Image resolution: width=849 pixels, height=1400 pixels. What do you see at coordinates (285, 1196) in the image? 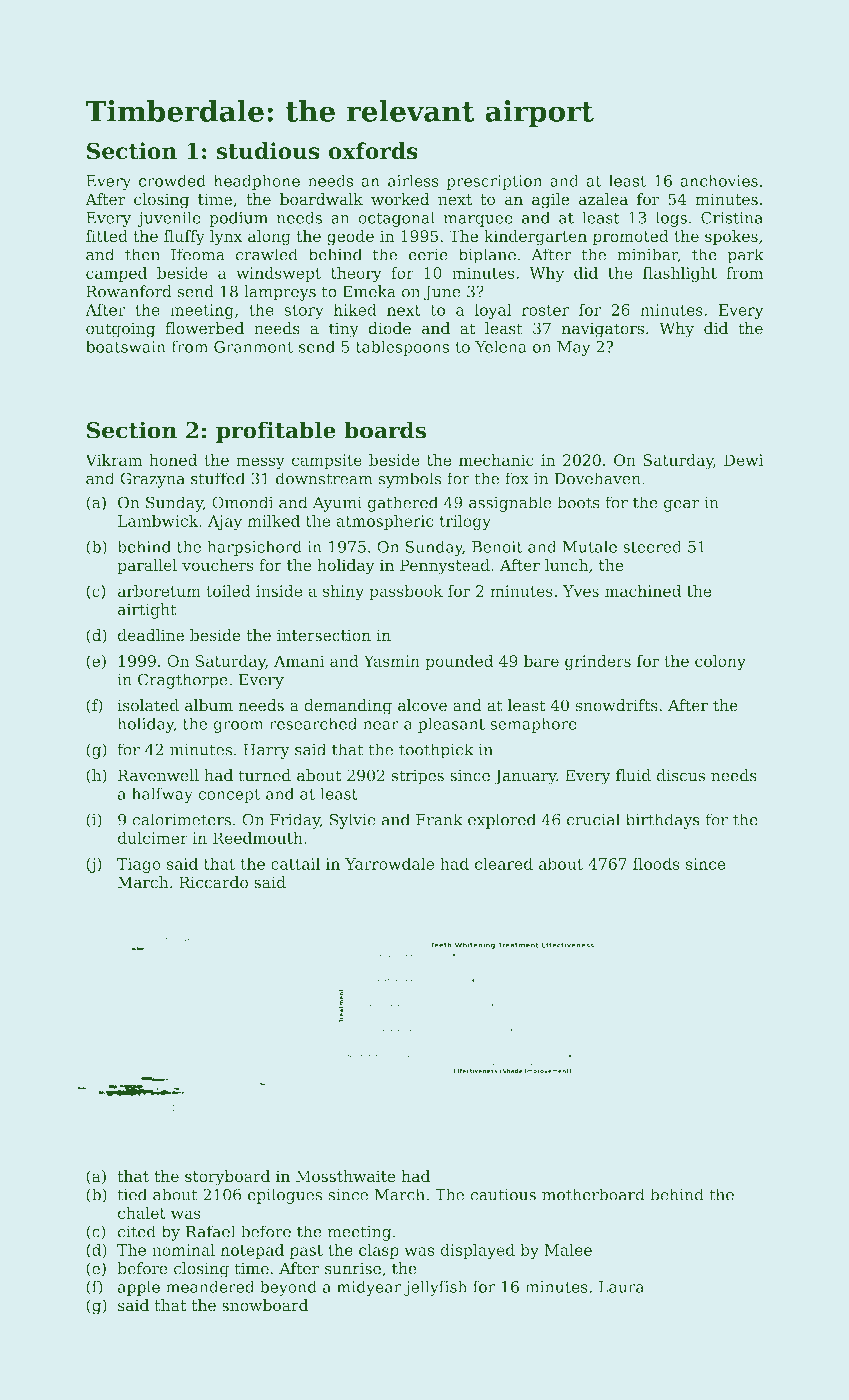
I see `epilogues` at bounding box center [285, 1196].
